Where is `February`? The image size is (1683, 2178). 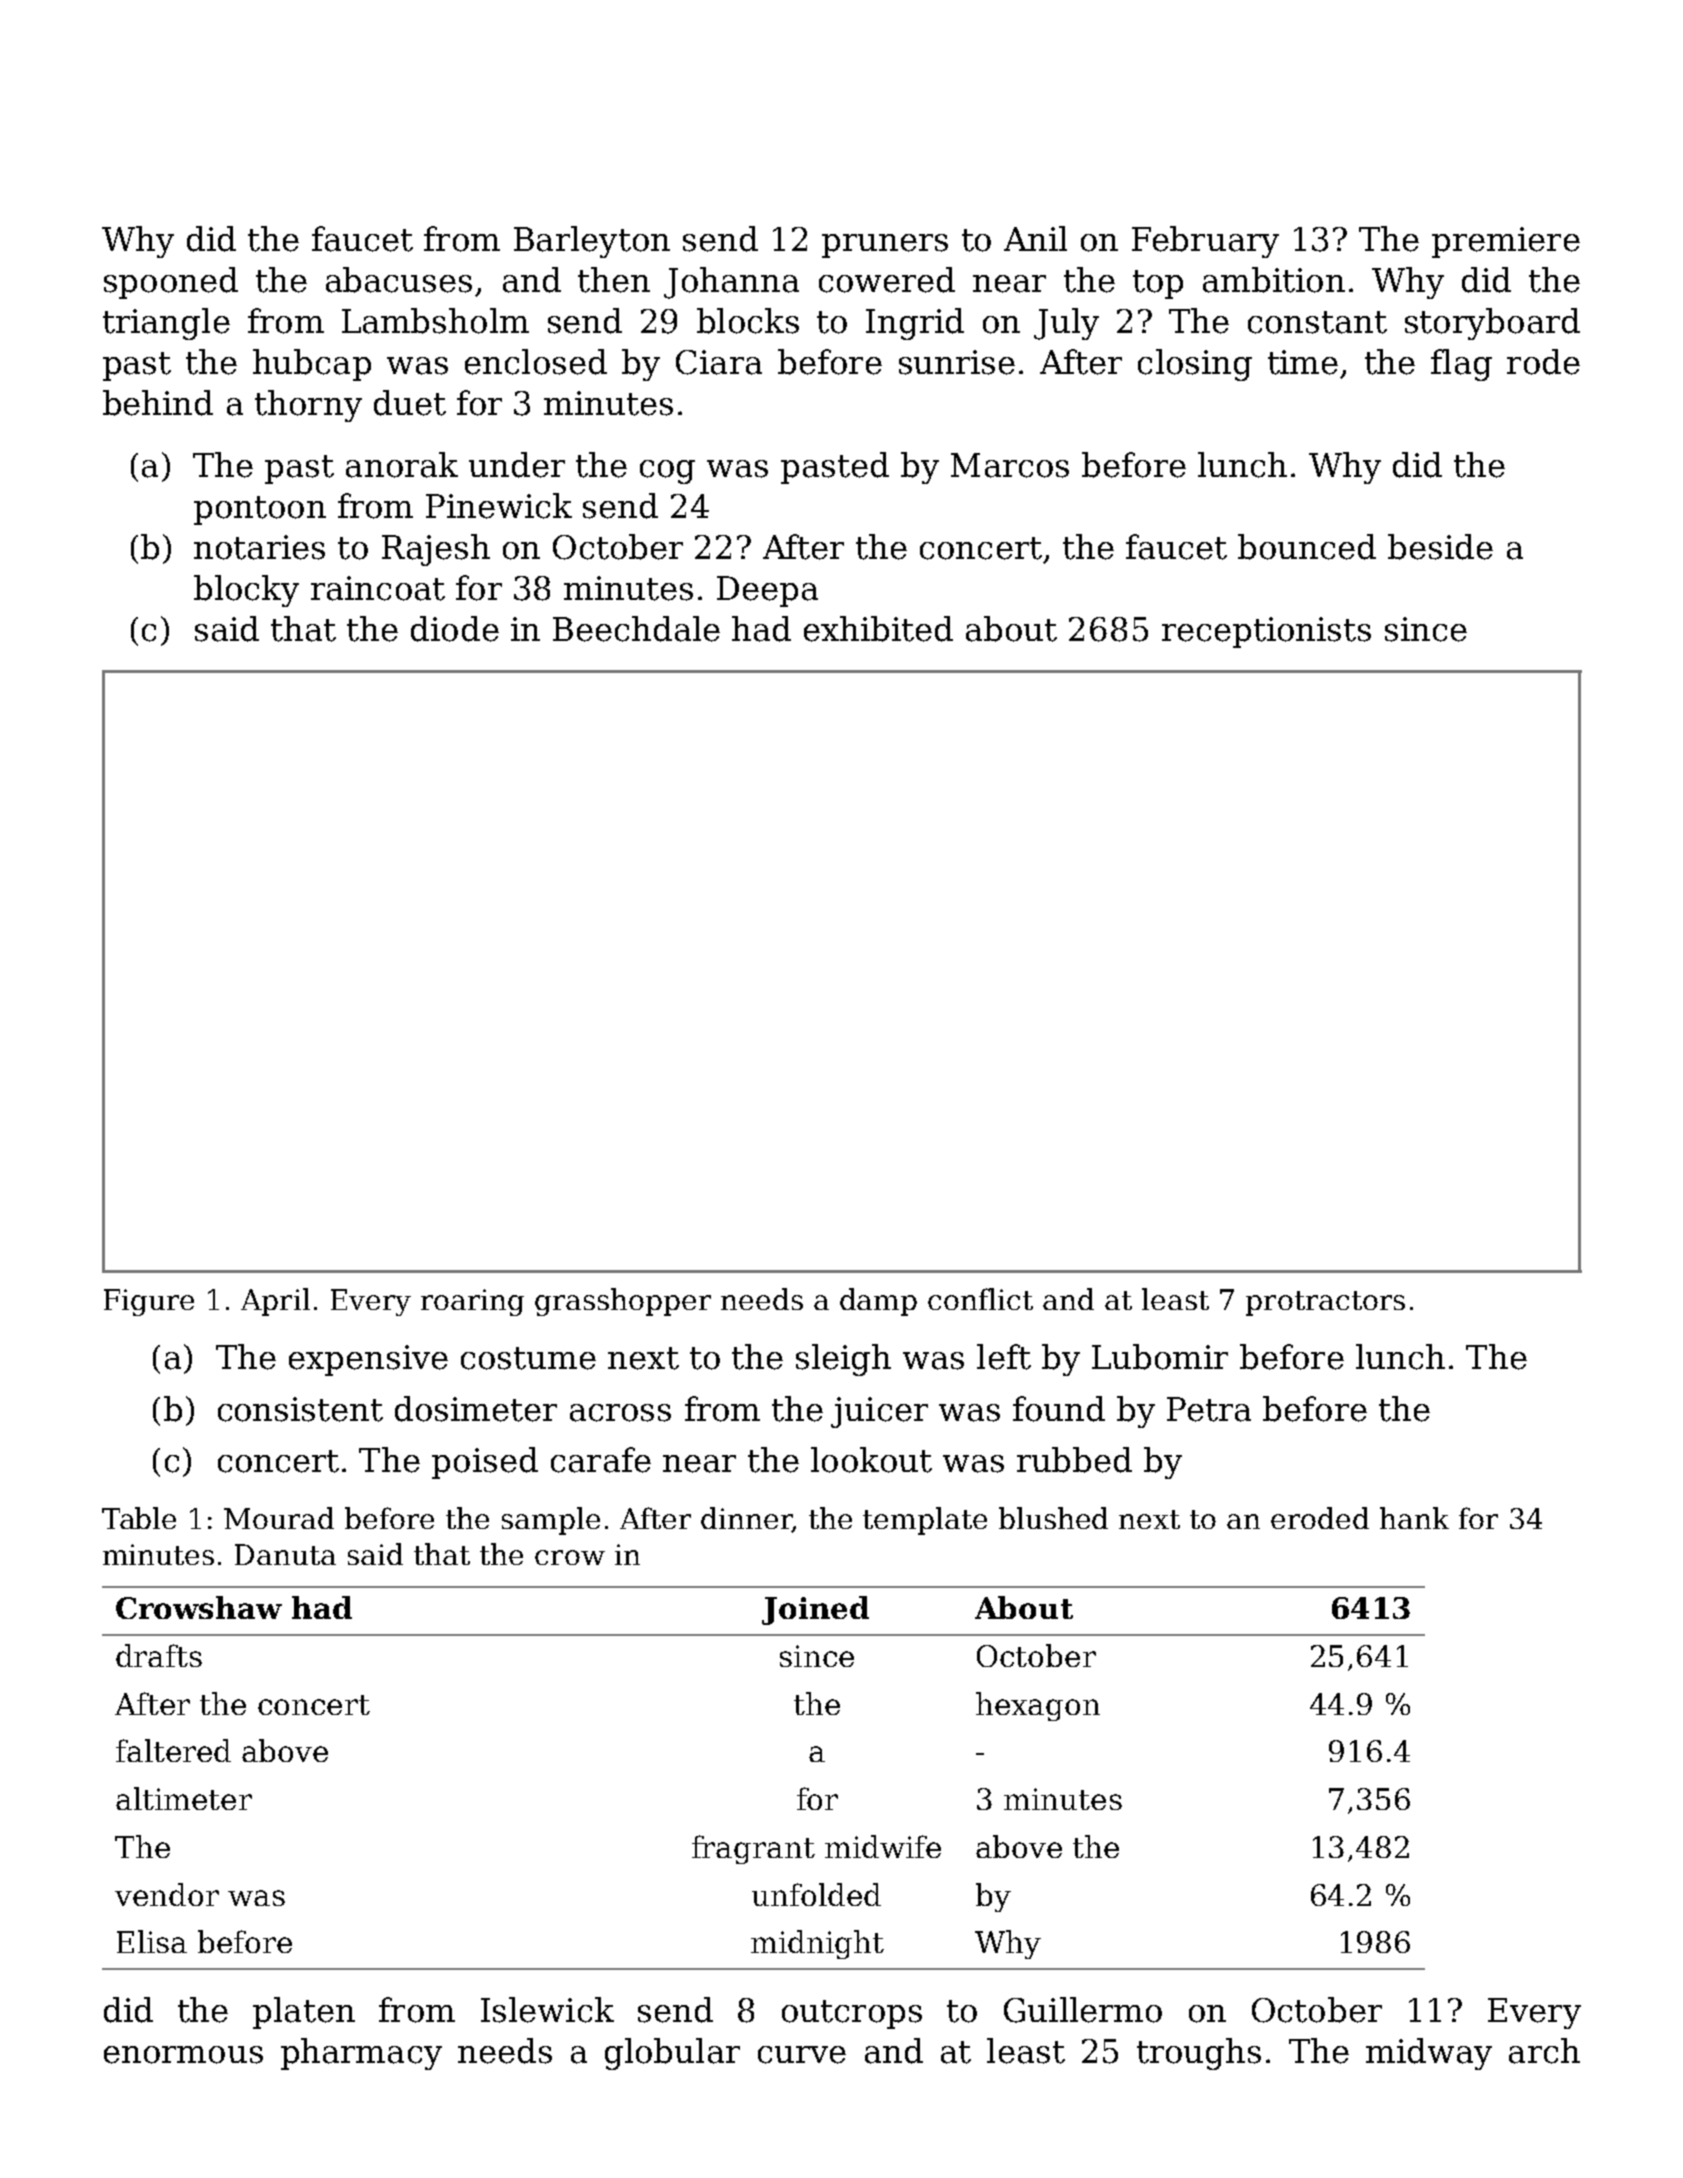 February is located at coordinates (1205, 242).
